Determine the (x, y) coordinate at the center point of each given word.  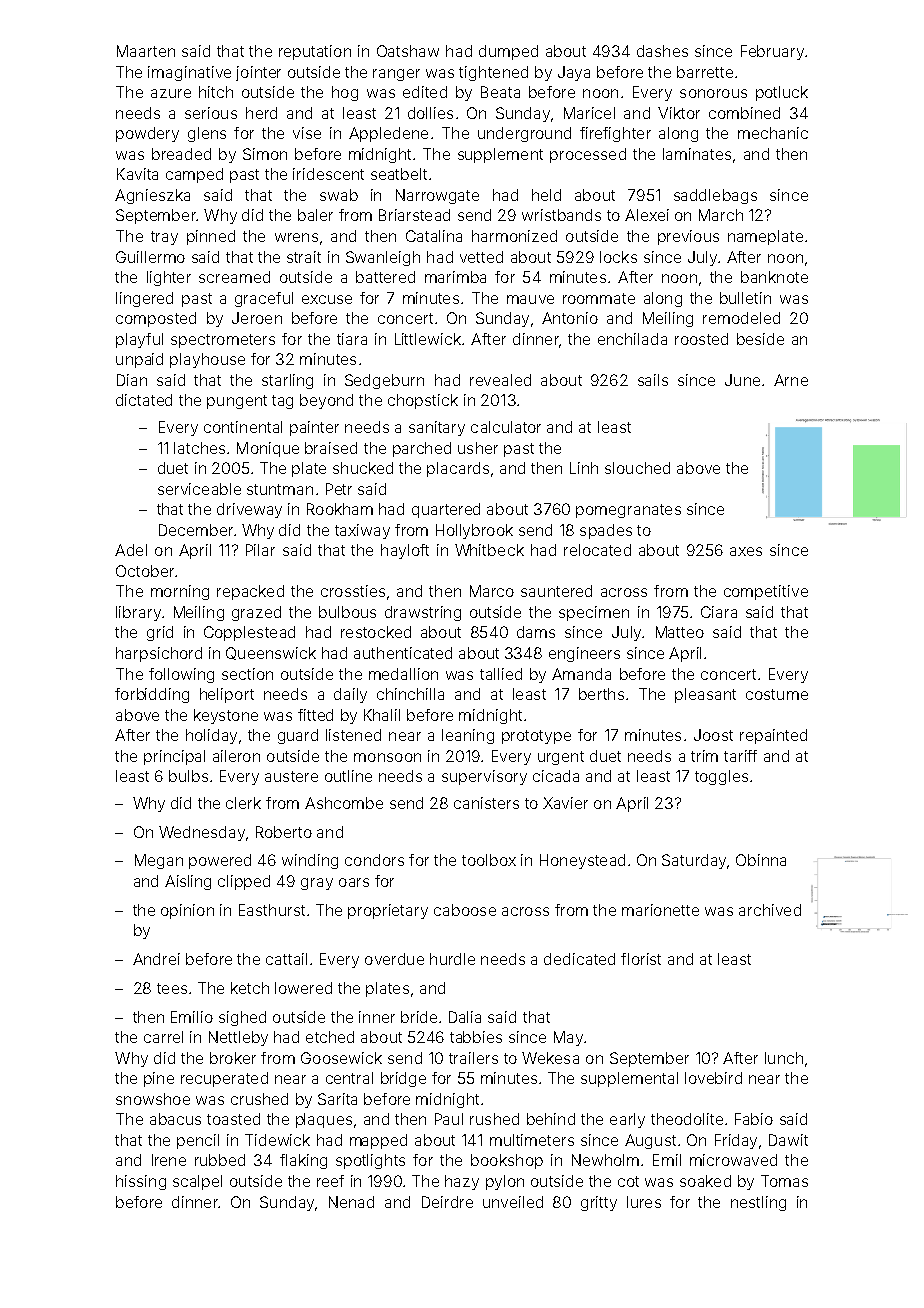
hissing (141, 1182)
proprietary (388, 911)
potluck (782, 93)
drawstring (423, 613)
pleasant (705, 695)
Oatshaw (408, 51)
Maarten (146, 51)
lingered (144, 299)
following (181, 675)
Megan (159, 861)
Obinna (761, 860)
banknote (774, 277)
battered (385, 277)
